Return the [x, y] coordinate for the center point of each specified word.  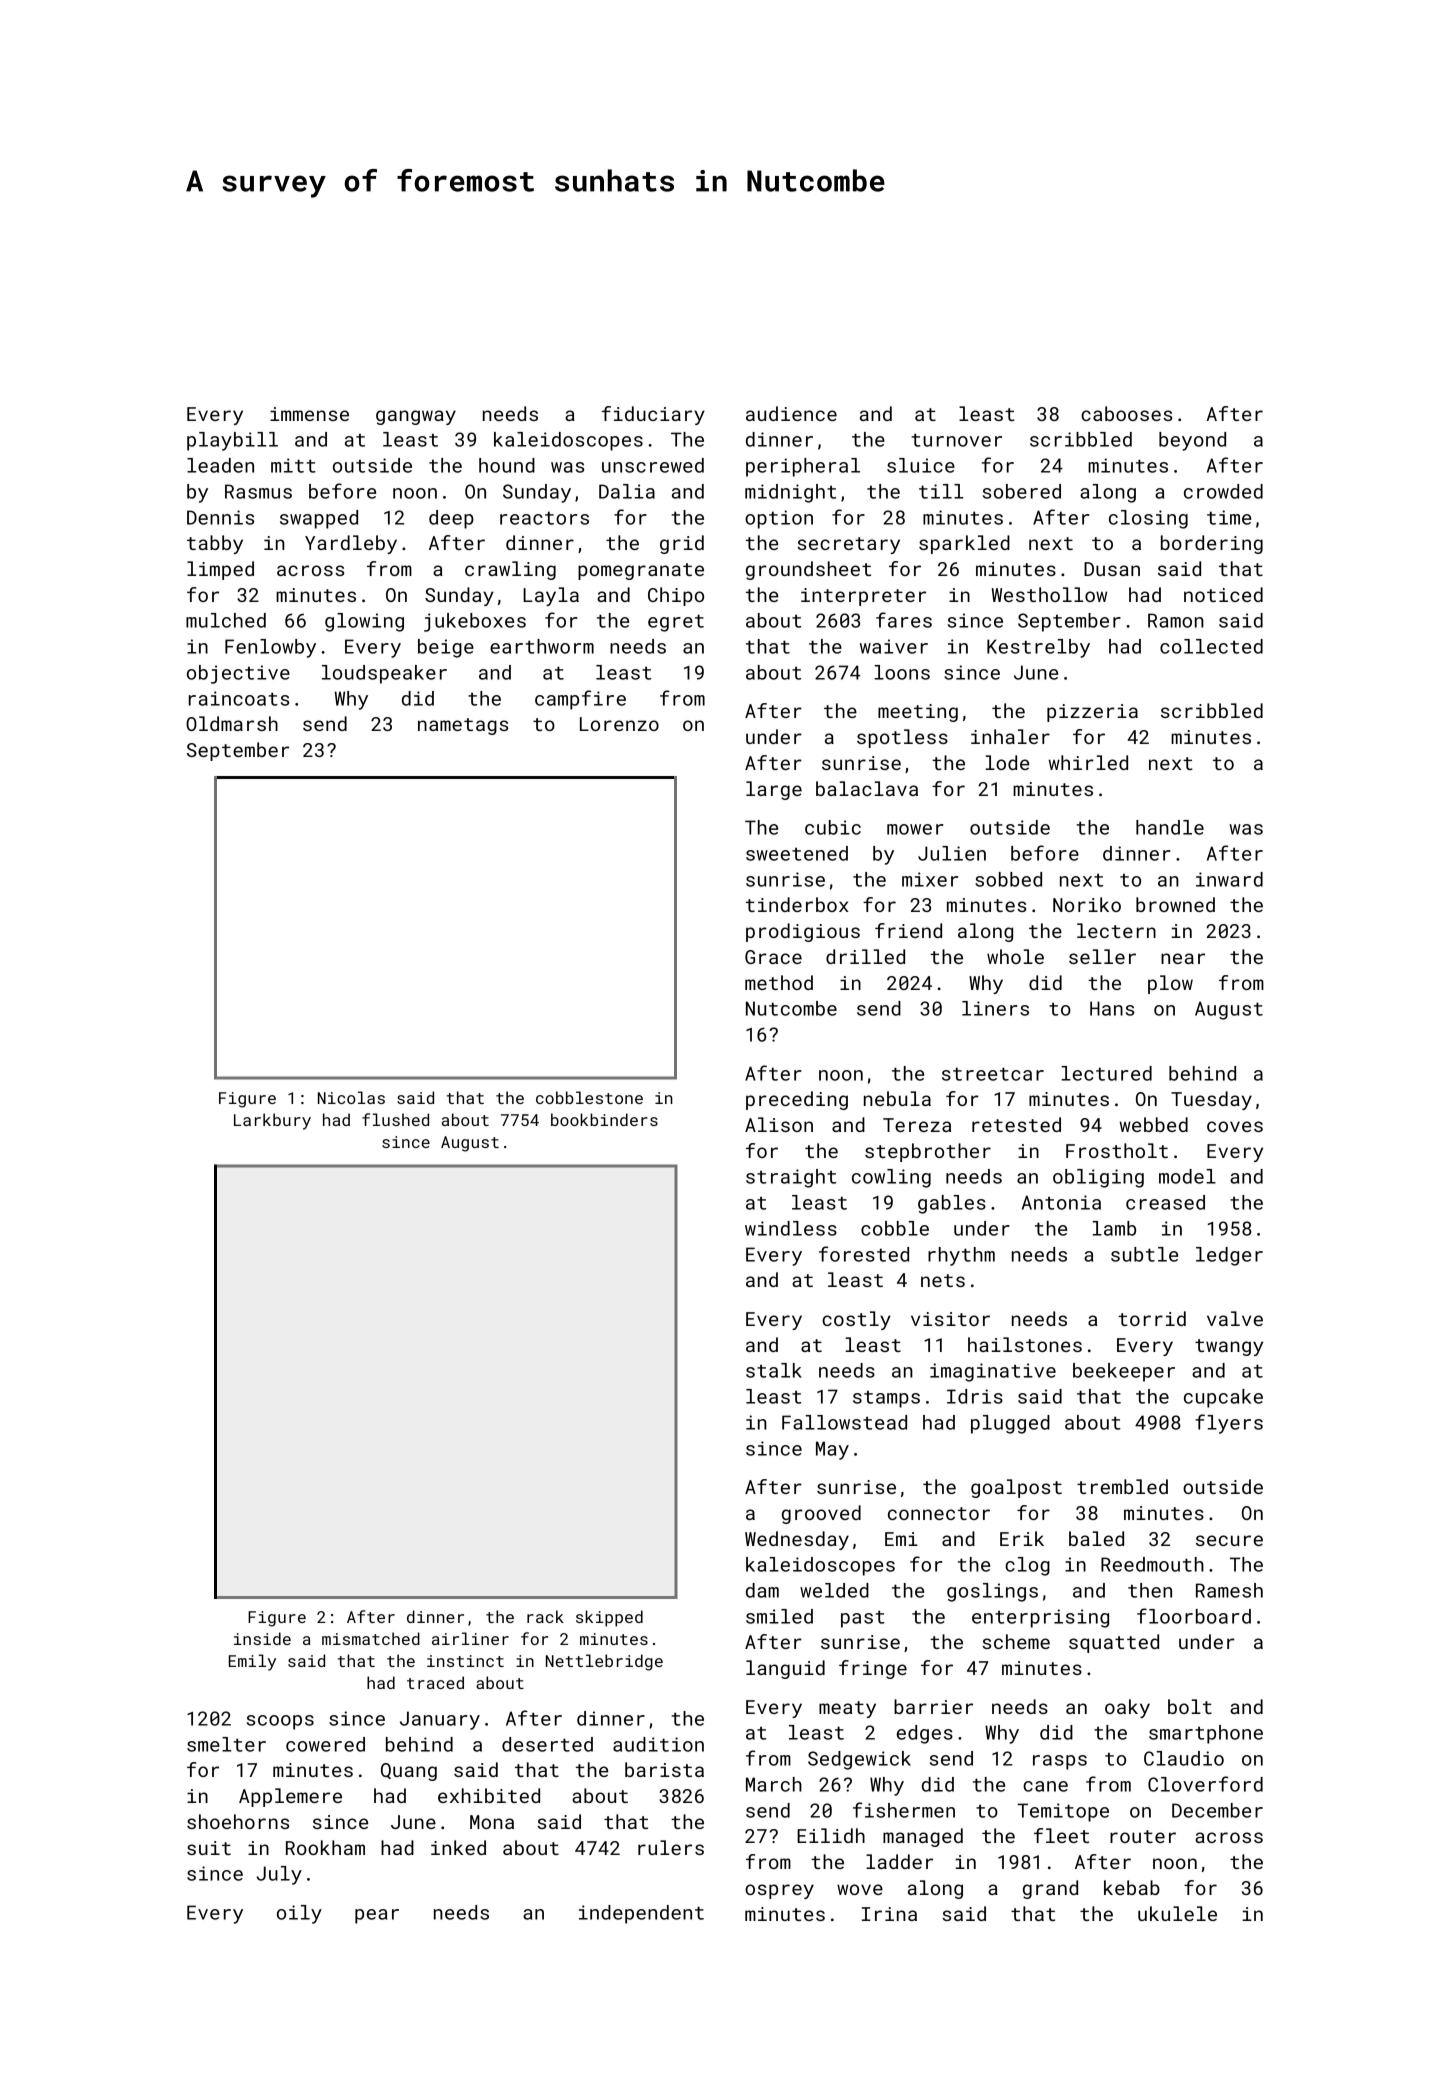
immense [309, 414]
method [779, 982]
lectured [1106, 1073]
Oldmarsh [232, 723]
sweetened [797, 853]
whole [1015, 956]
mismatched [371, 1638]
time [1229, 517]
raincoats [239, 698]
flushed [395, 1119]
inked [458, 1847]
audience [791, 413]
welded [834, 1590]
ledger [1229, 1256]
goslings [992, 1592]
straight [791, 1178]
